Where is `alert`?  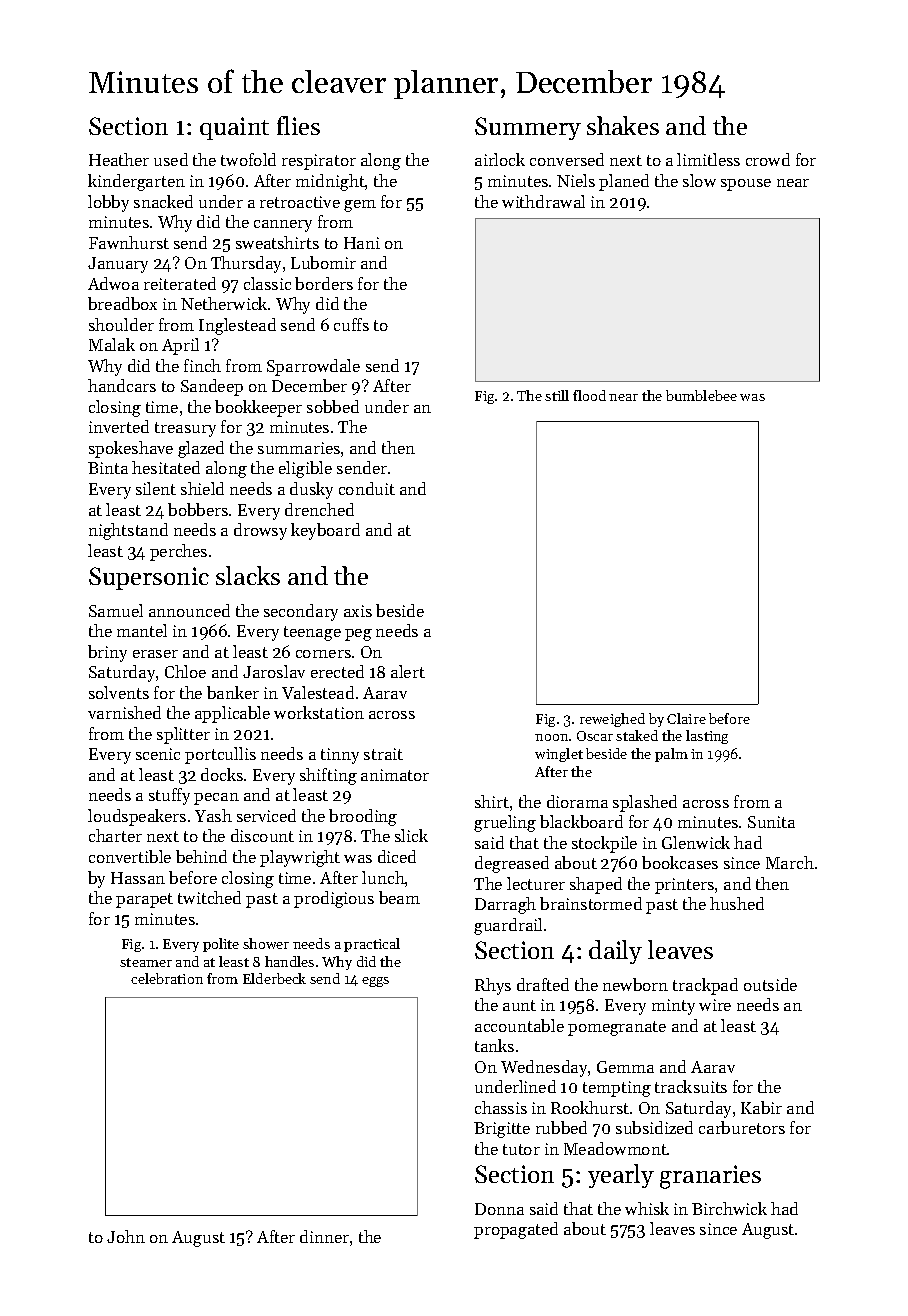
alert is located at coordinates (408, 671).
